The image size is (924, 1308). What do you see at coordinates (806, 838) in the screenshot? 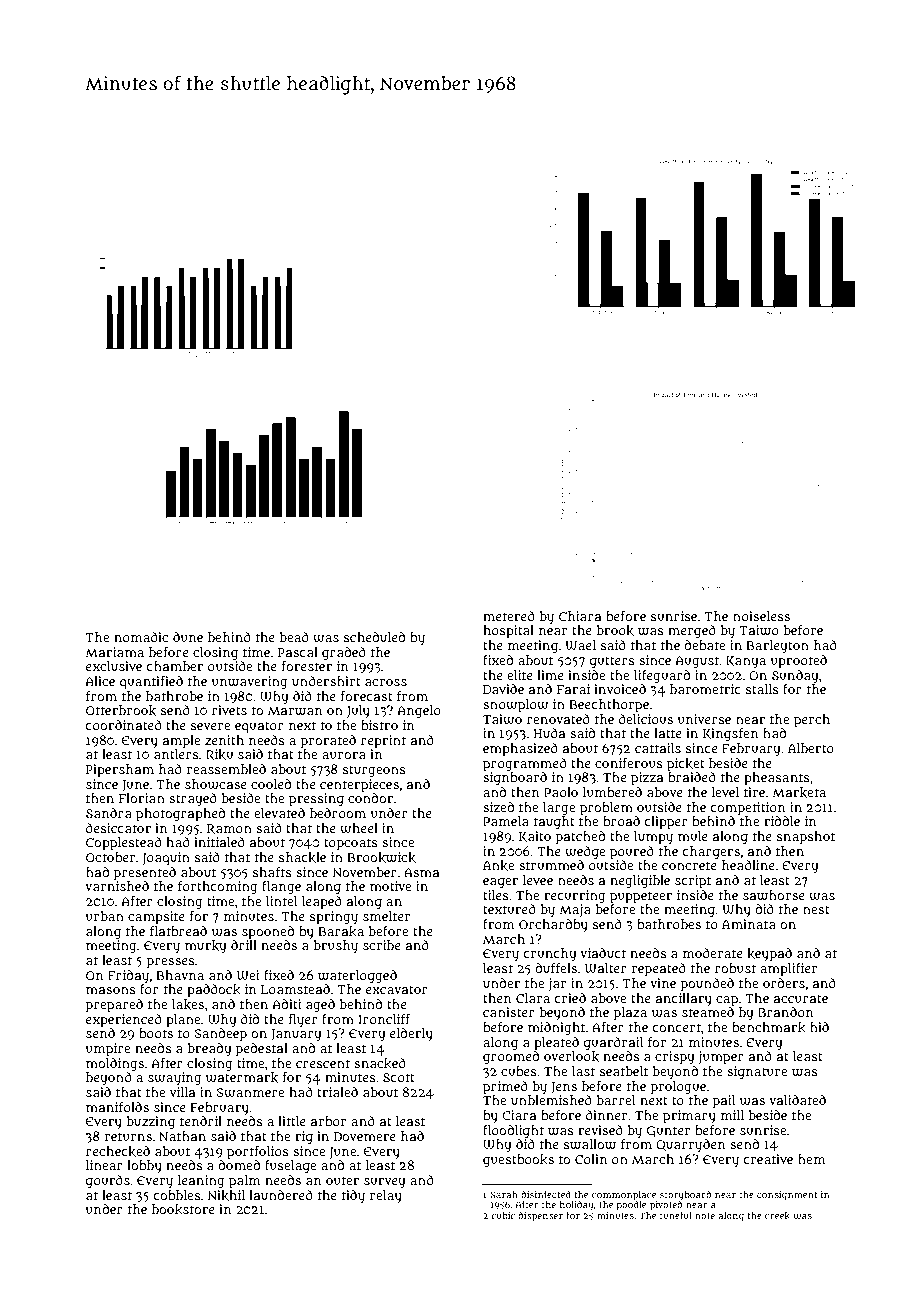
I see `snapshot` at bounding box center [806, 838].
